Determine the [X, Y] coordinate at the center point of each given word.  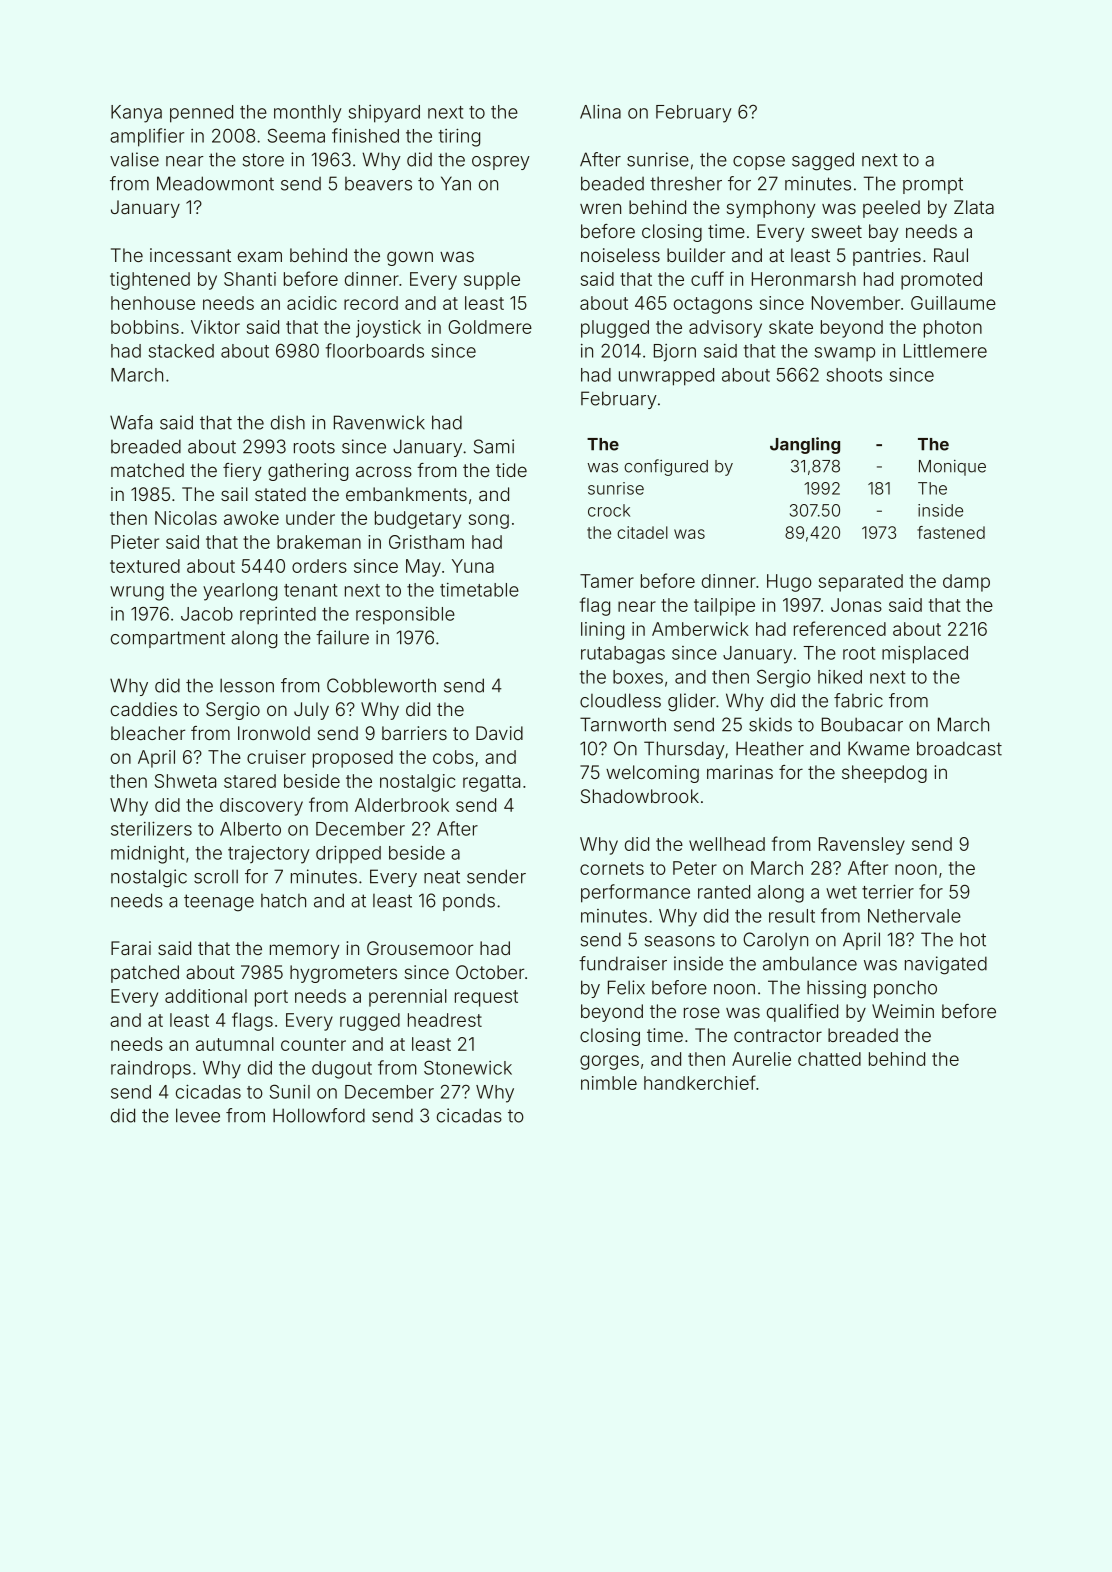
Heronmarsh [804, 279]
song [488, 521]
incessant [190, 255]
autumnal [235, 1044]
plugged [615, 329]
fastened [951, 532]
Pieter [135, 542]
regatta [491, 783]
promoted [941, 281]
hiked [840, 677]
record [371, 303]
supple [492, 281]
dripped [348, 854]
